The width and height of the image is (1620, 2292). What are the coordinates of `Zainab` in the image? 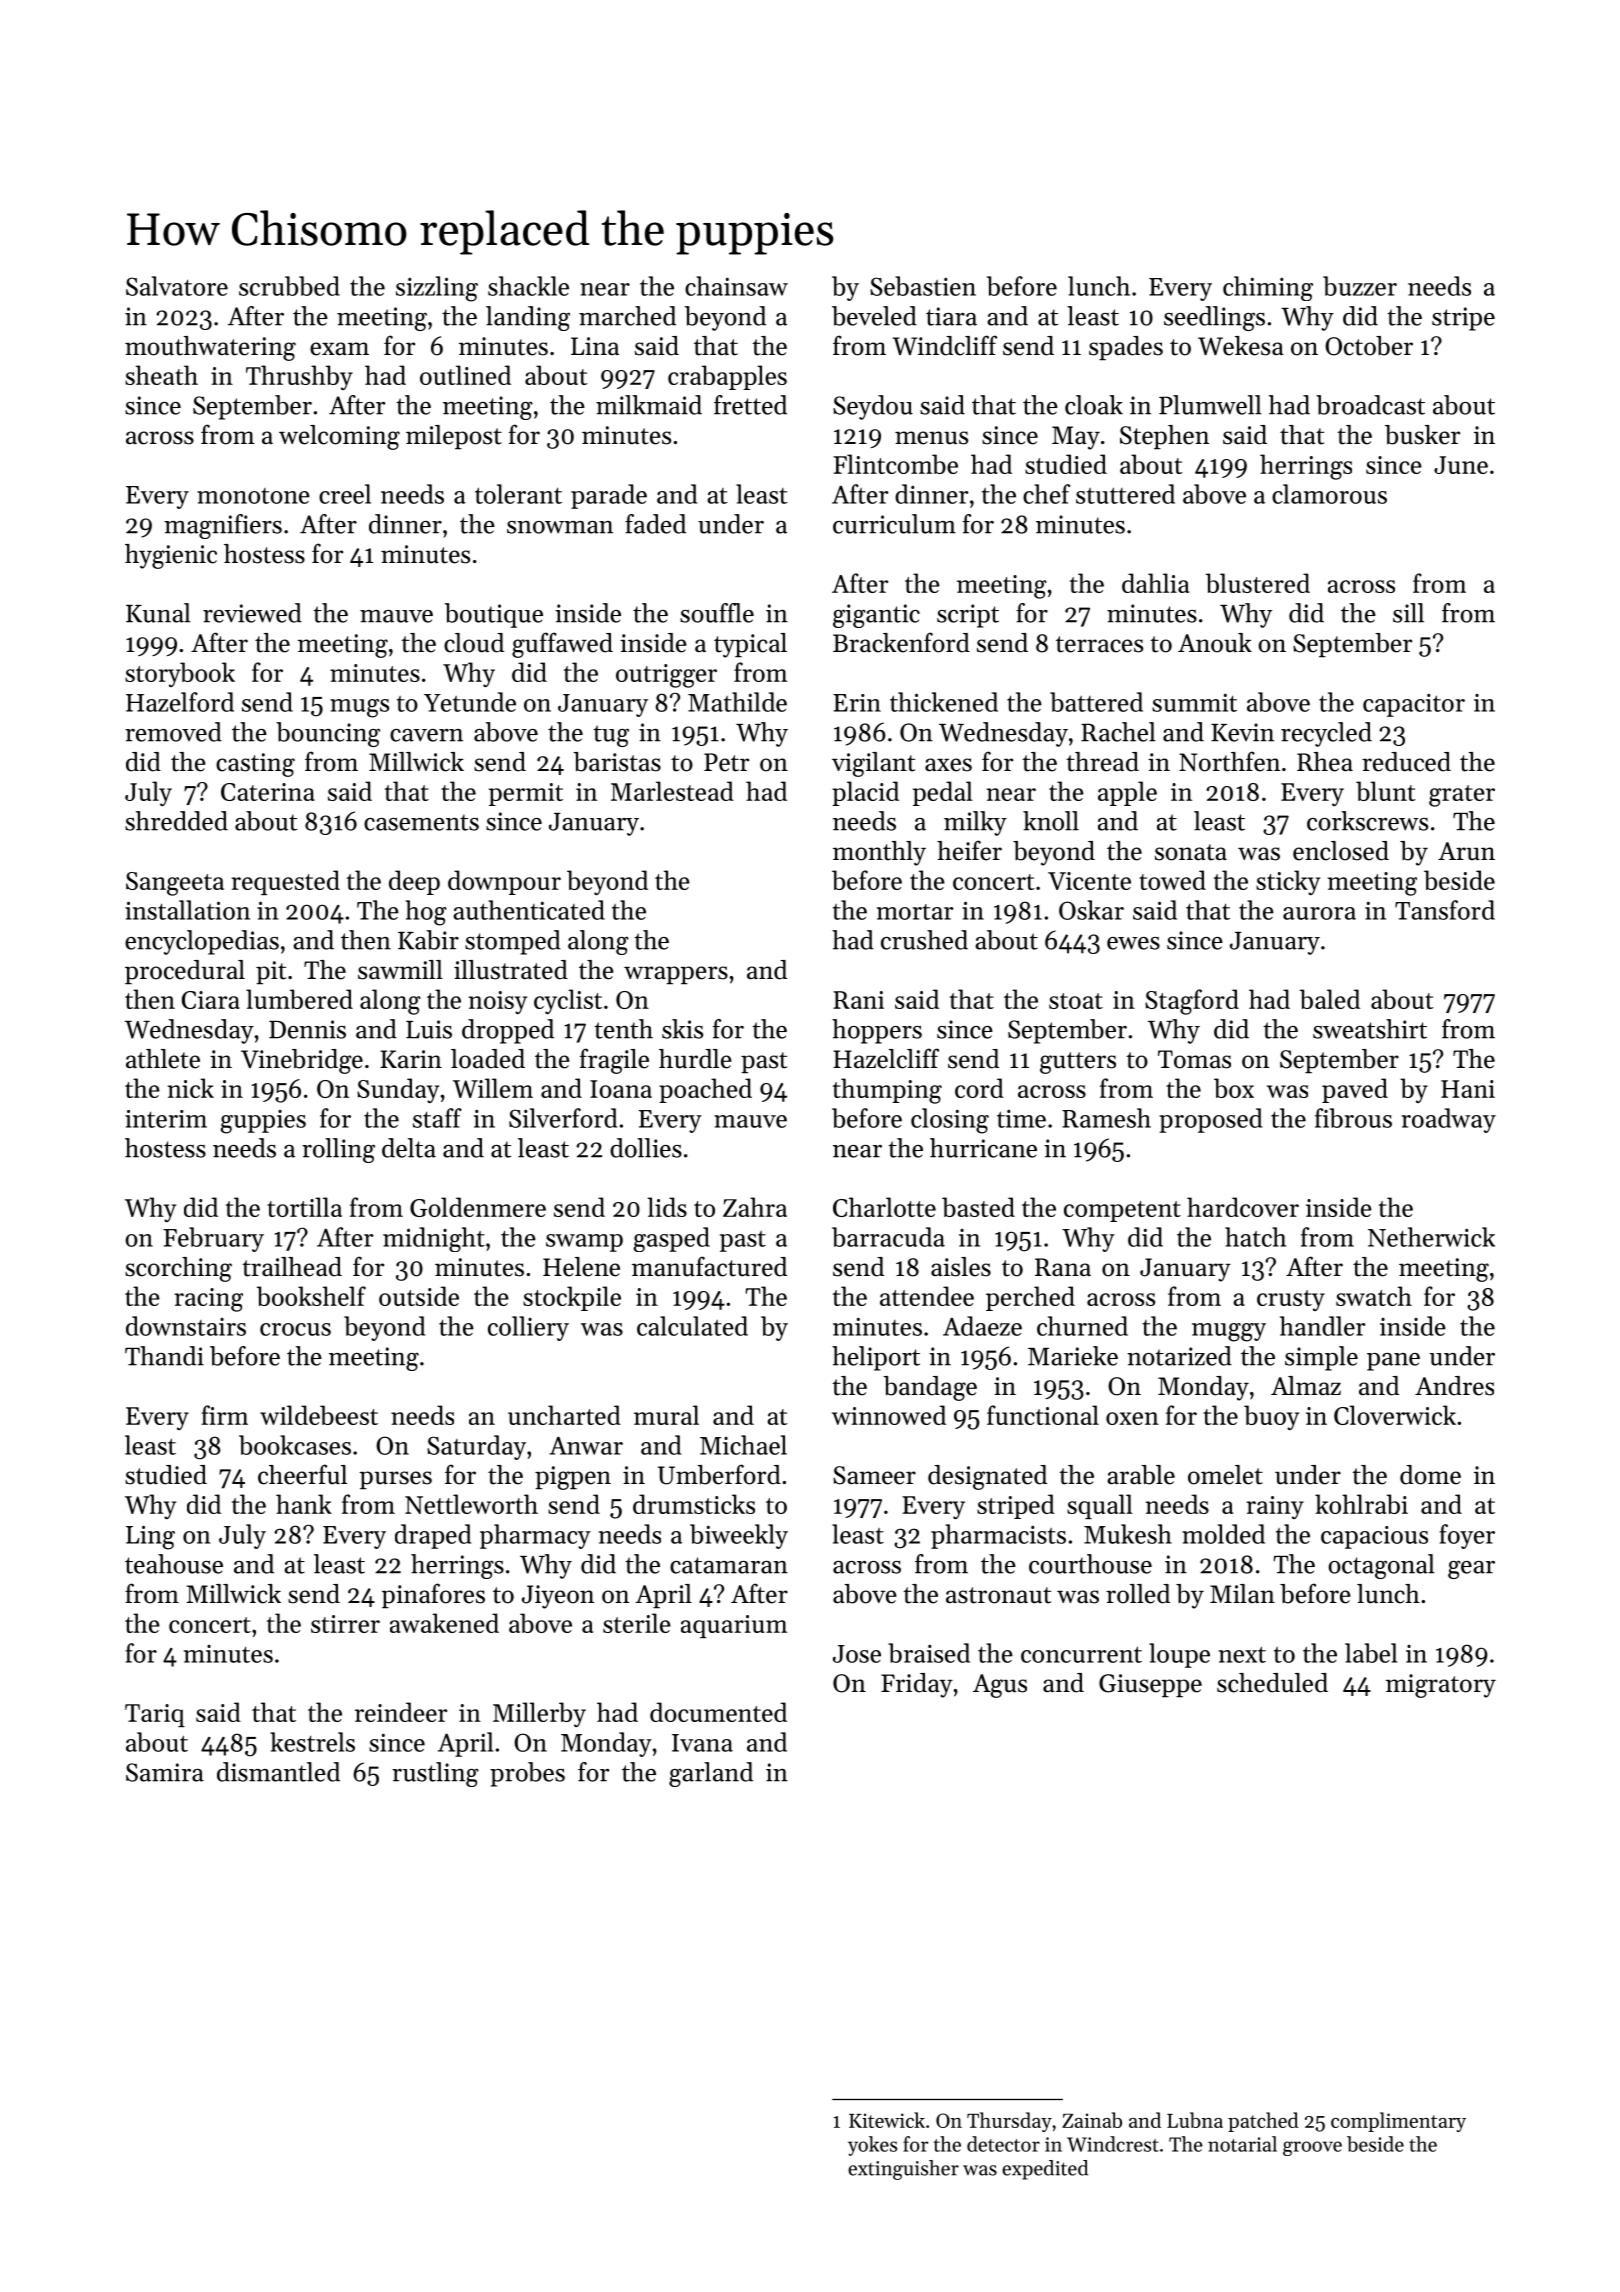 It's located at (1092, 2120).
